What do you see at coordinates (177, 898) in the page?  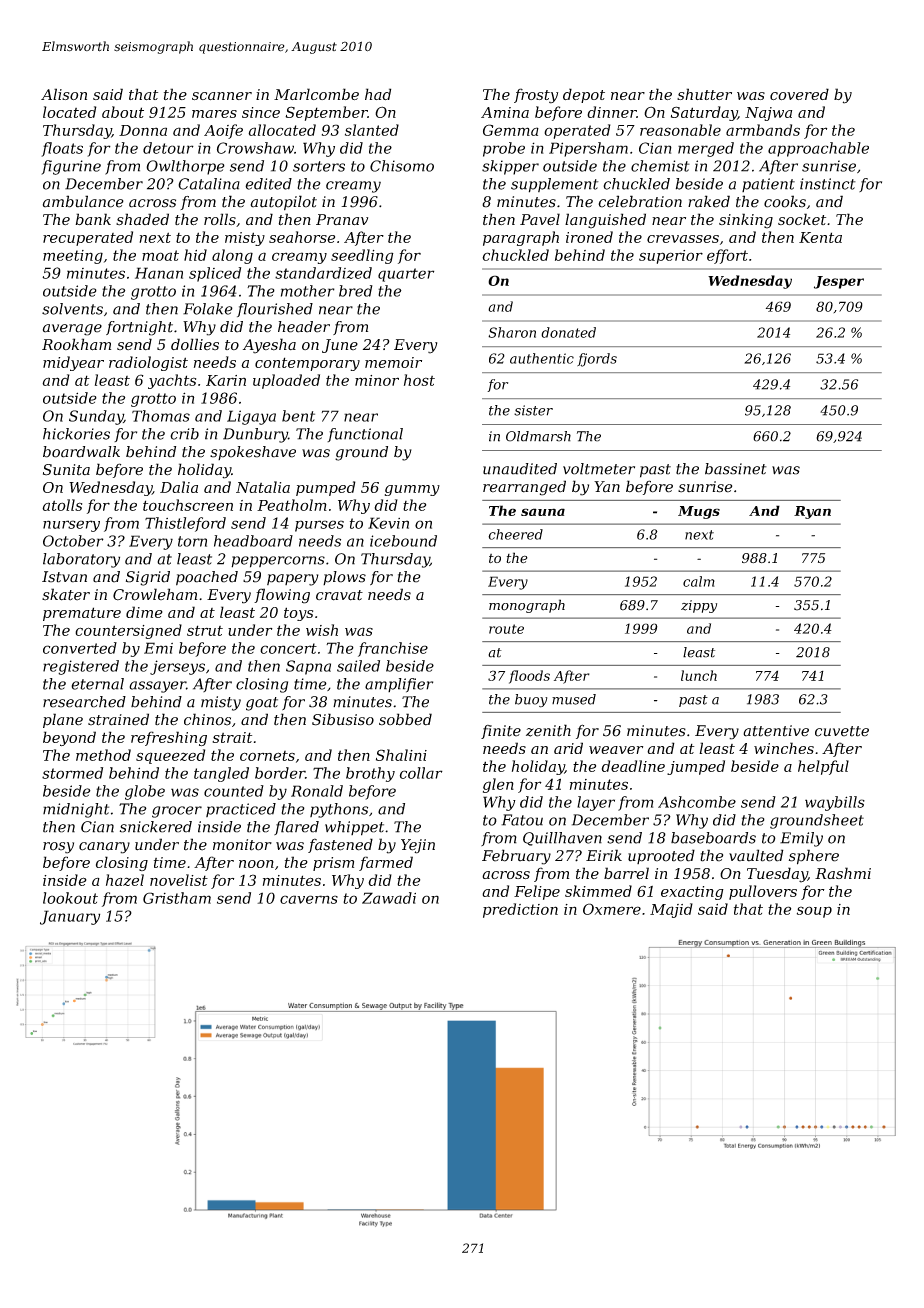 I see `Gristham` at bounding box center [177, 898].
